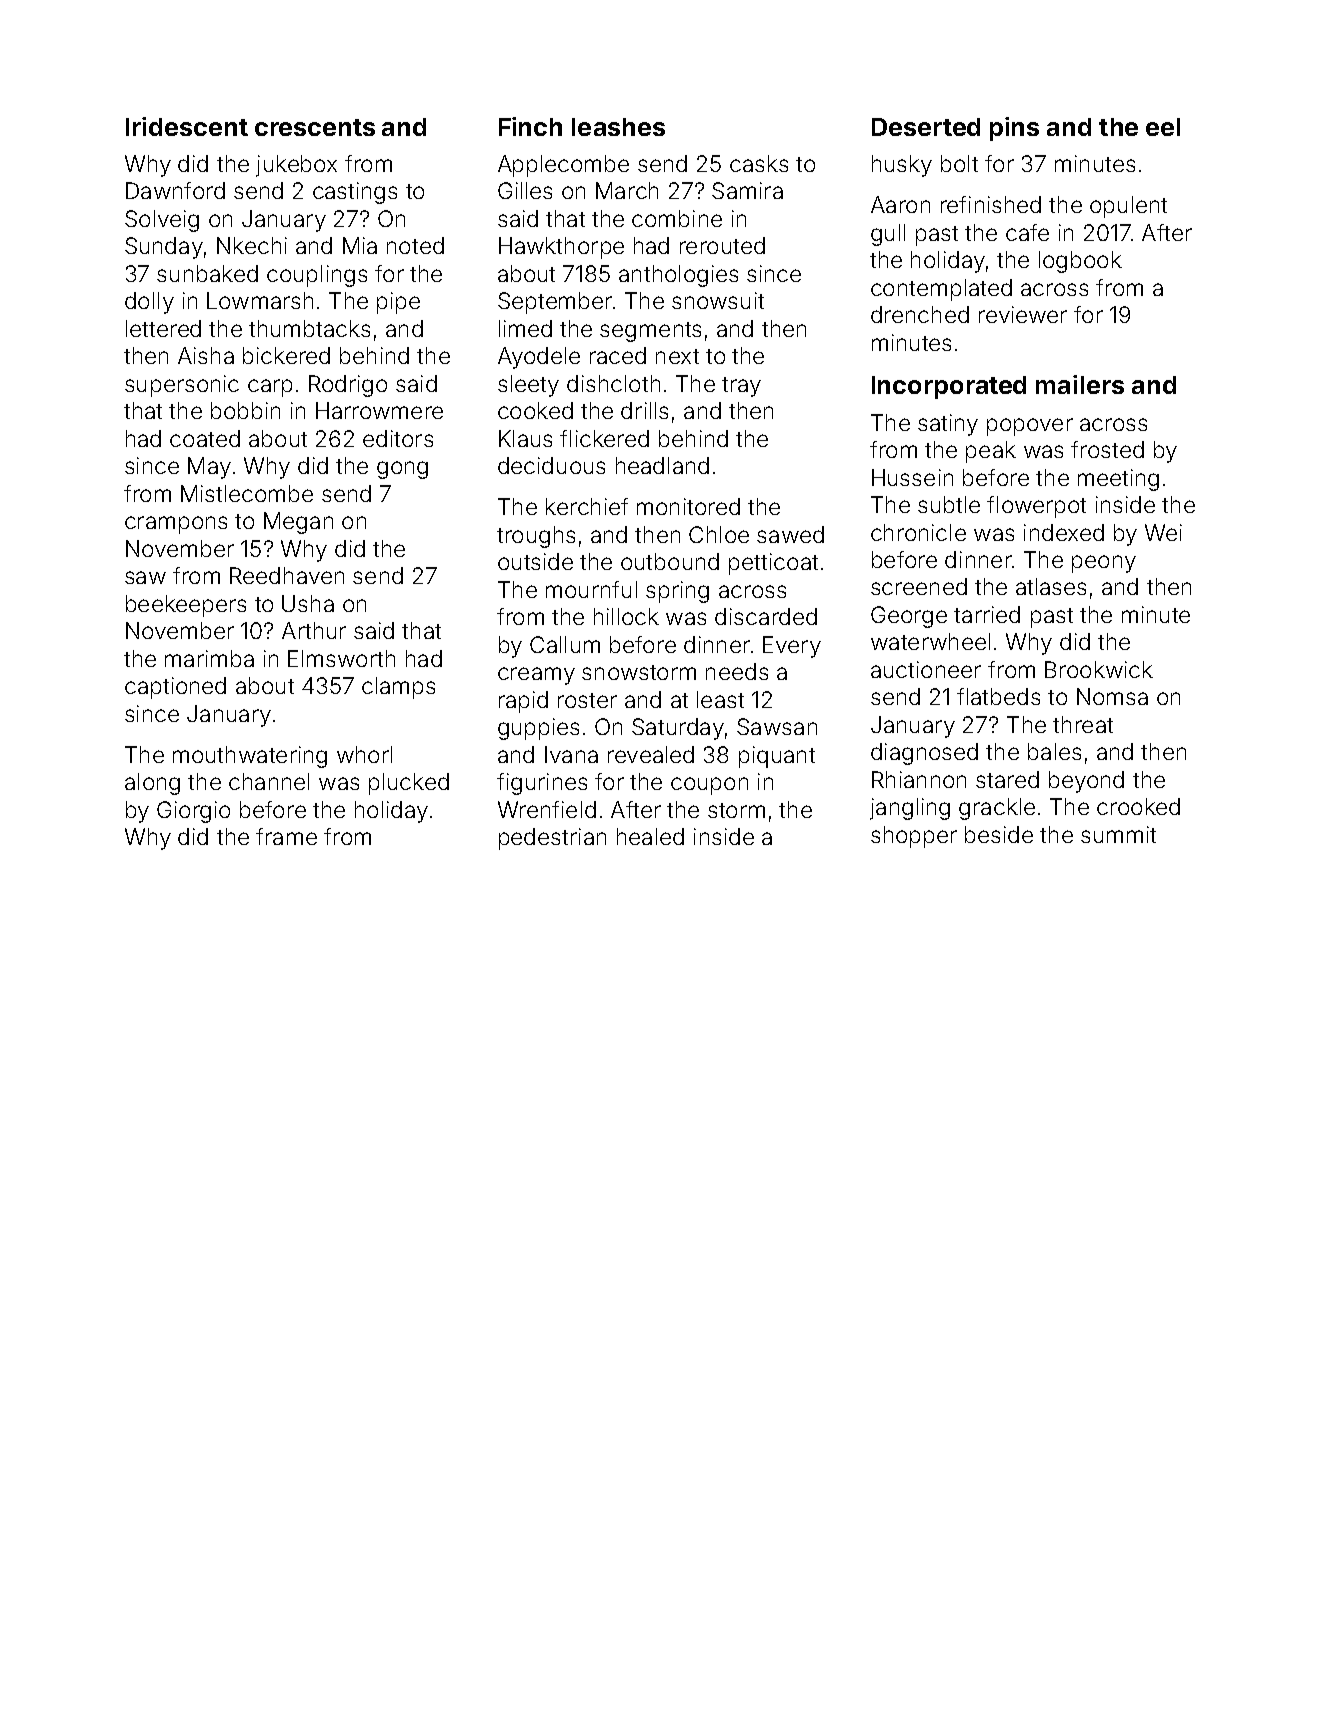 The image size is (1324, 1713). Describe the element at coordinates (650, 836) in the screenshot. I see `healed` at that location.
